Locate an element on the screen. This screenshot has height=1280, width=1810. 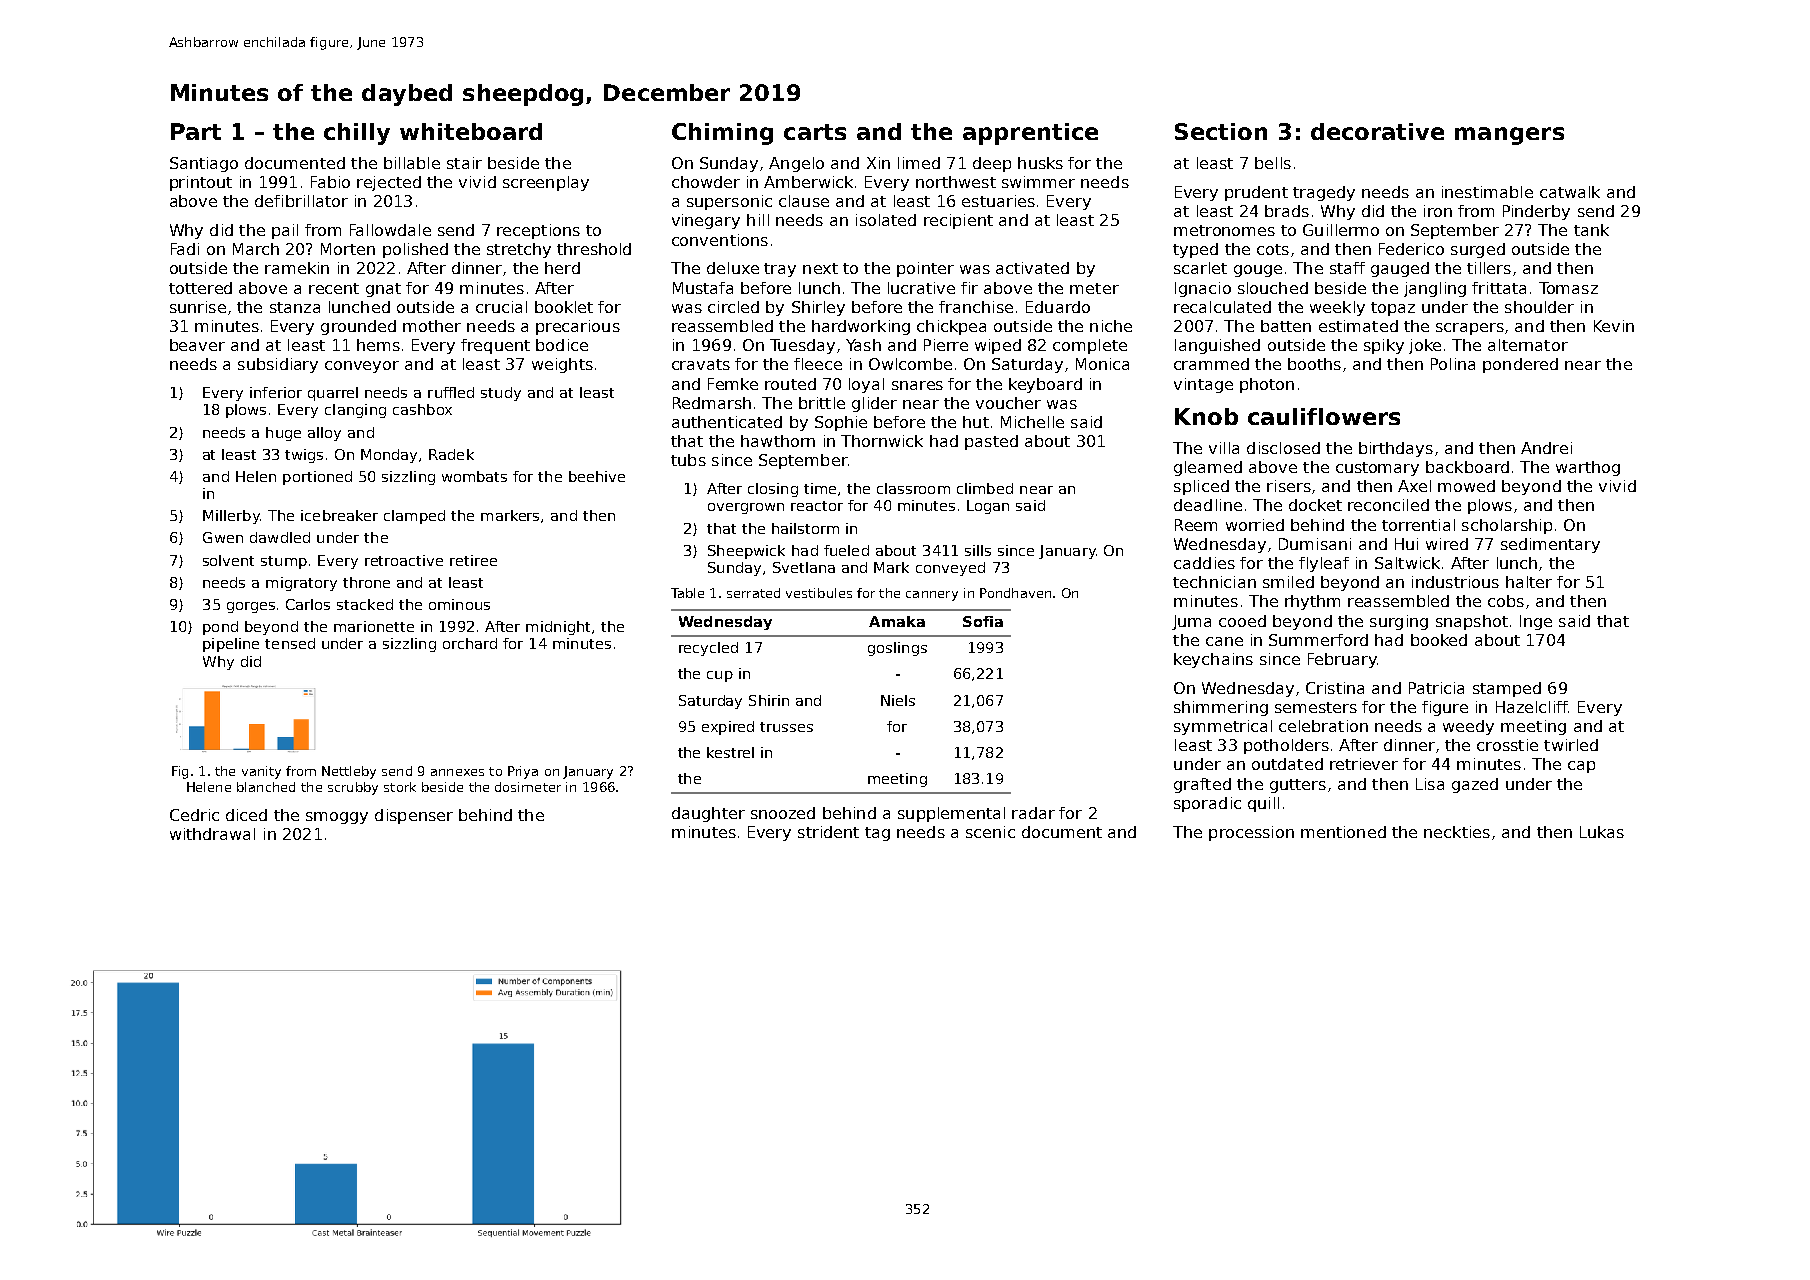
mowed is located at coordinates (1466, 486).
